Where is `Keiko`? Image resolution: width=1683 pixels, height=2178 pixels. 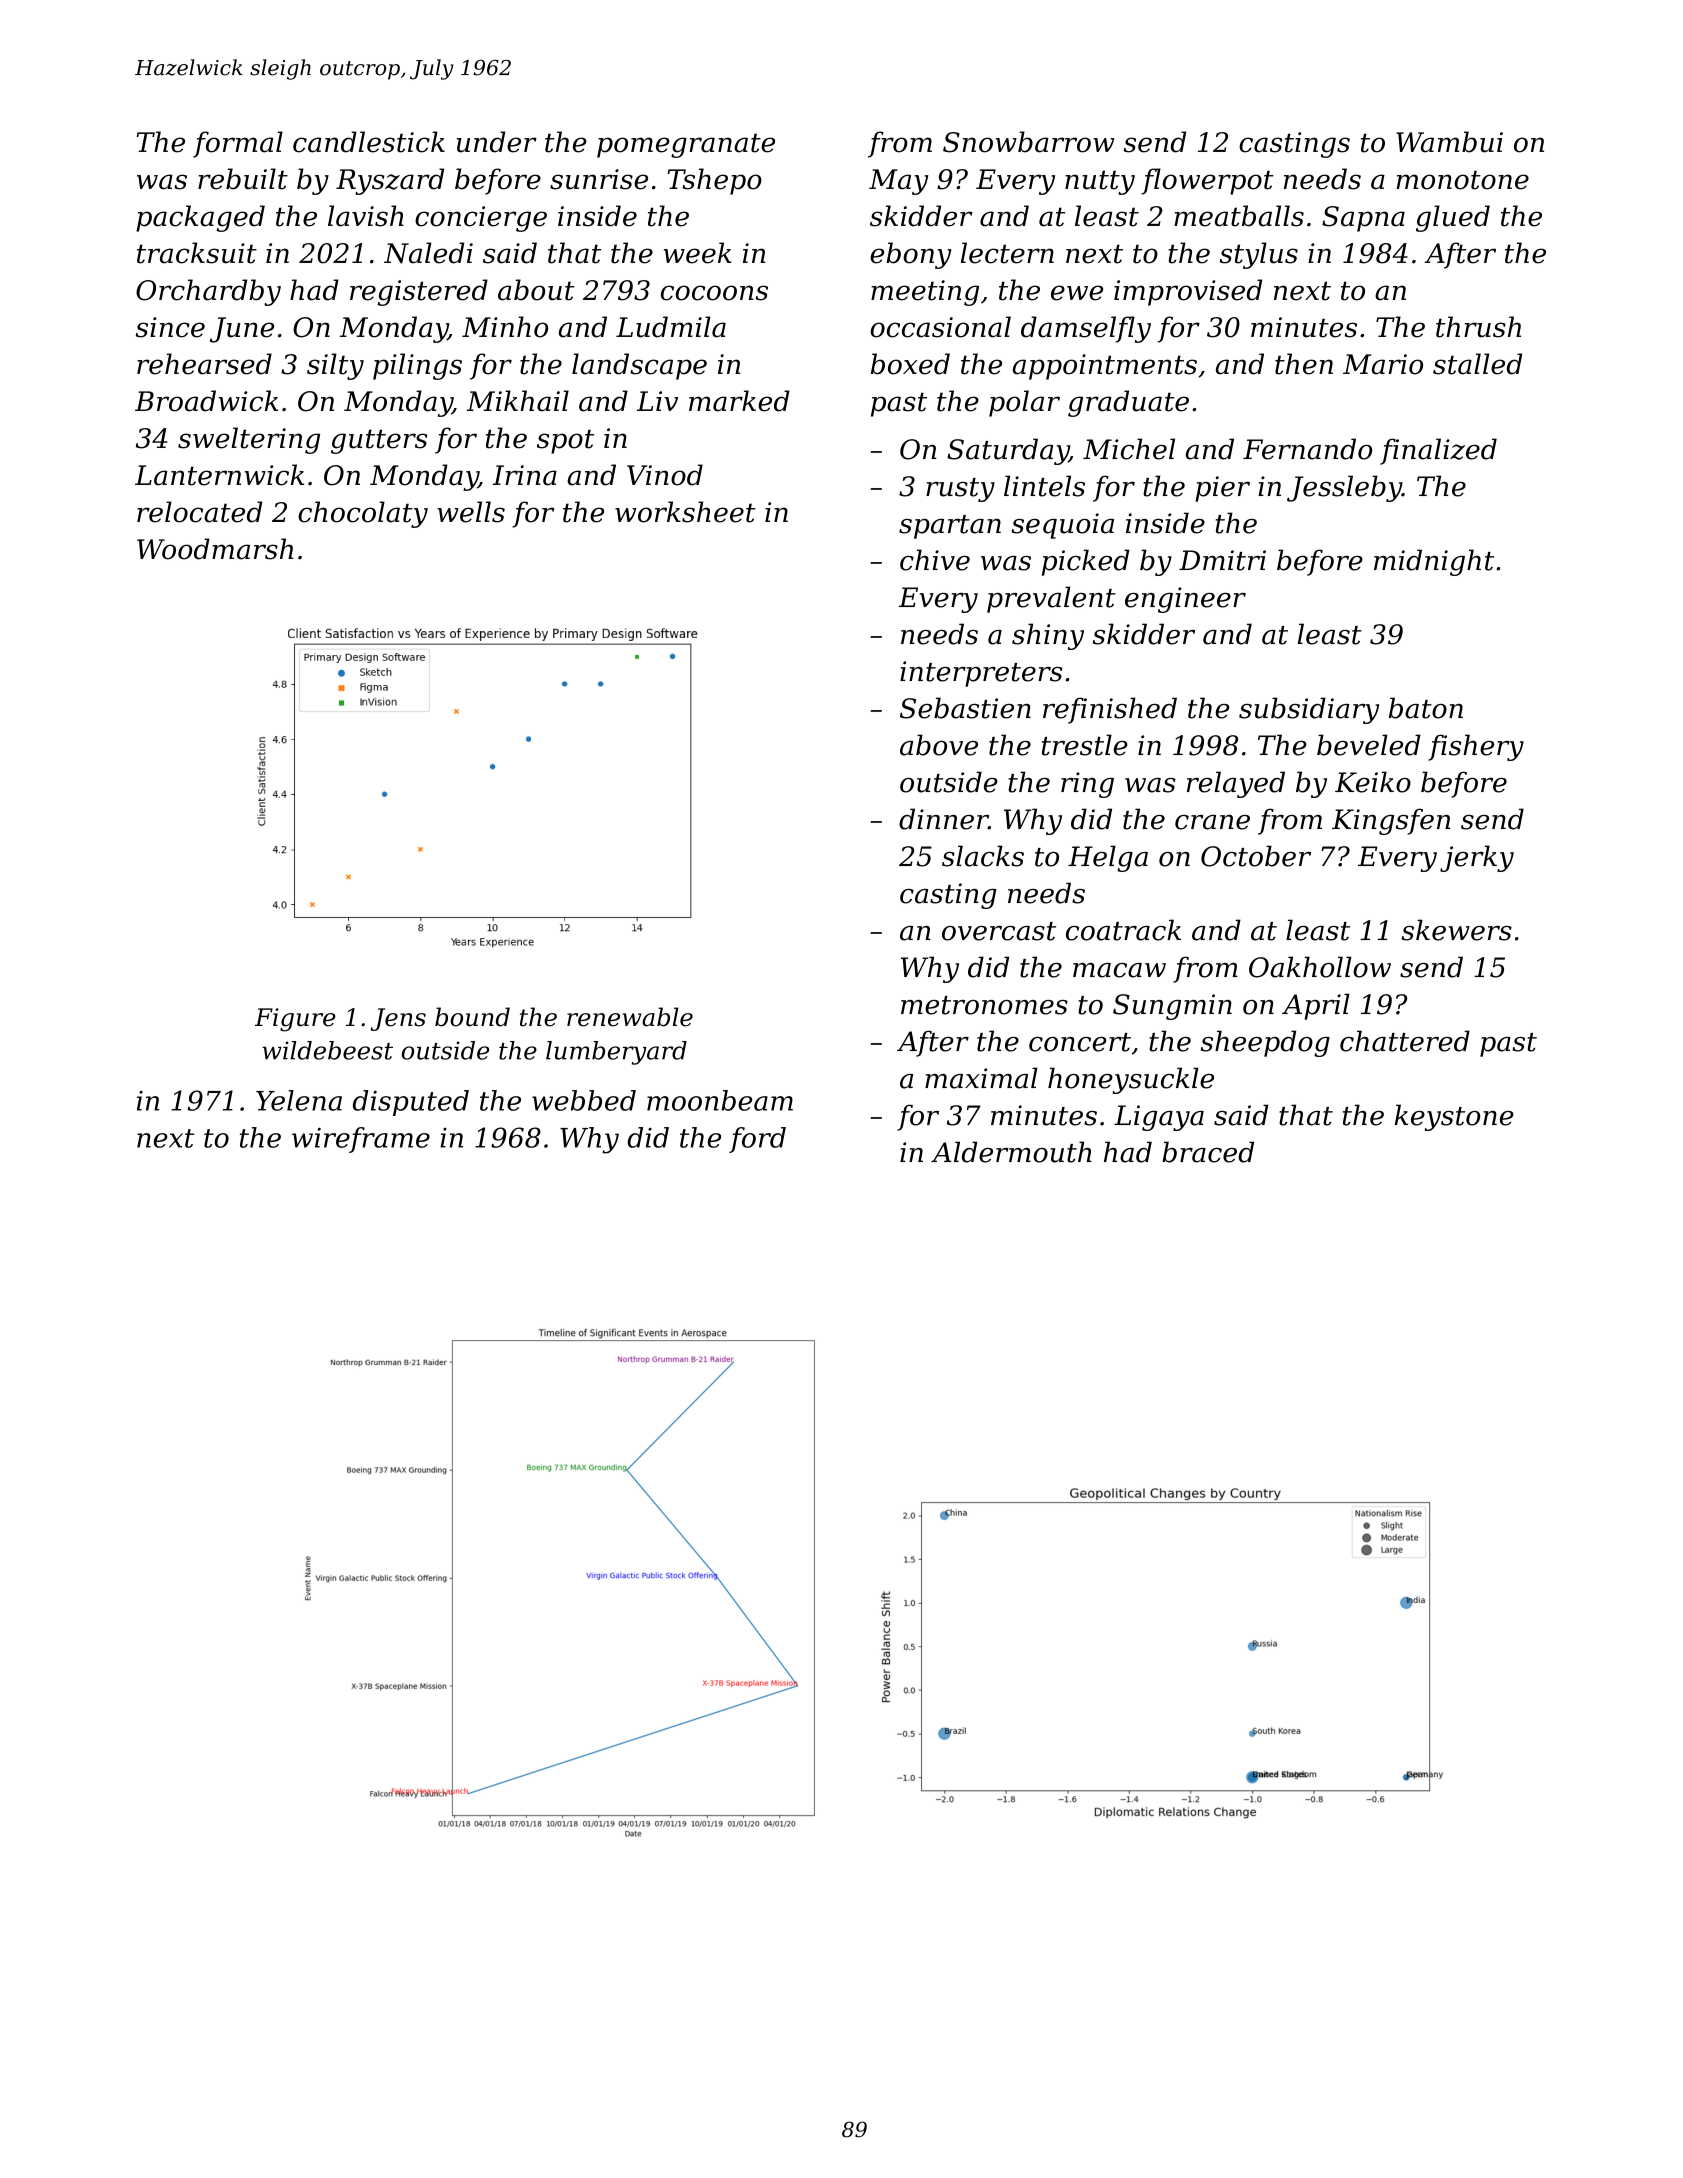 Keiko is located at coordinates (1373, 782).
